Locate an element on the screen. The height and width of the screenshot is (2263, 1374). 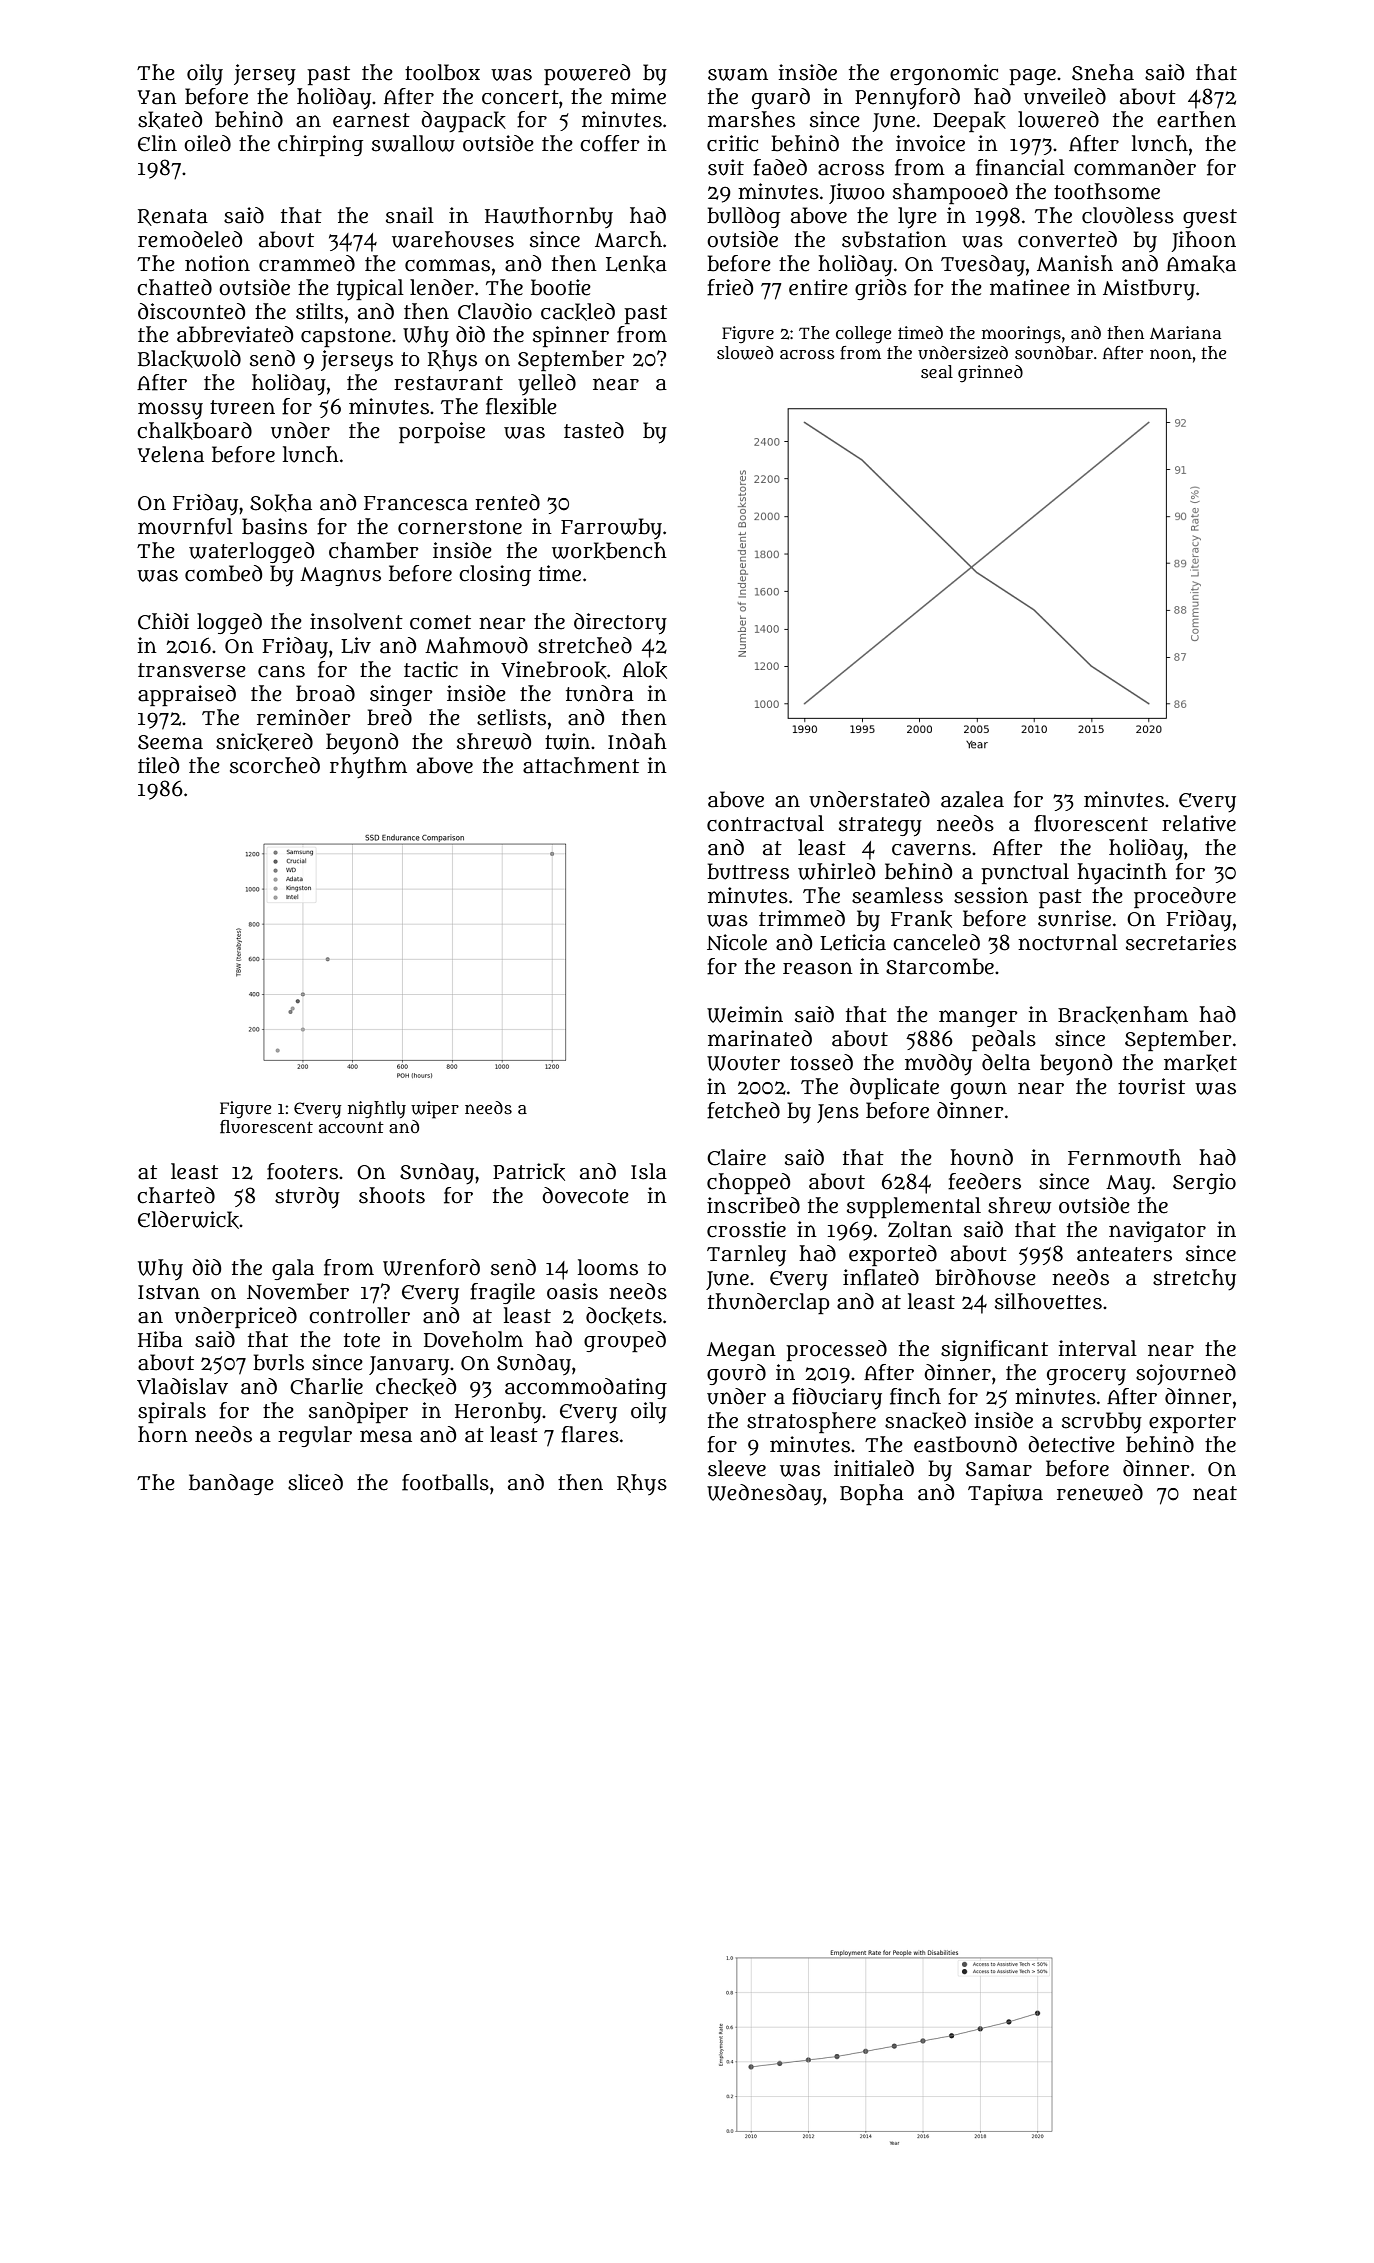
lowered is located at coordinates (1058, 119).
